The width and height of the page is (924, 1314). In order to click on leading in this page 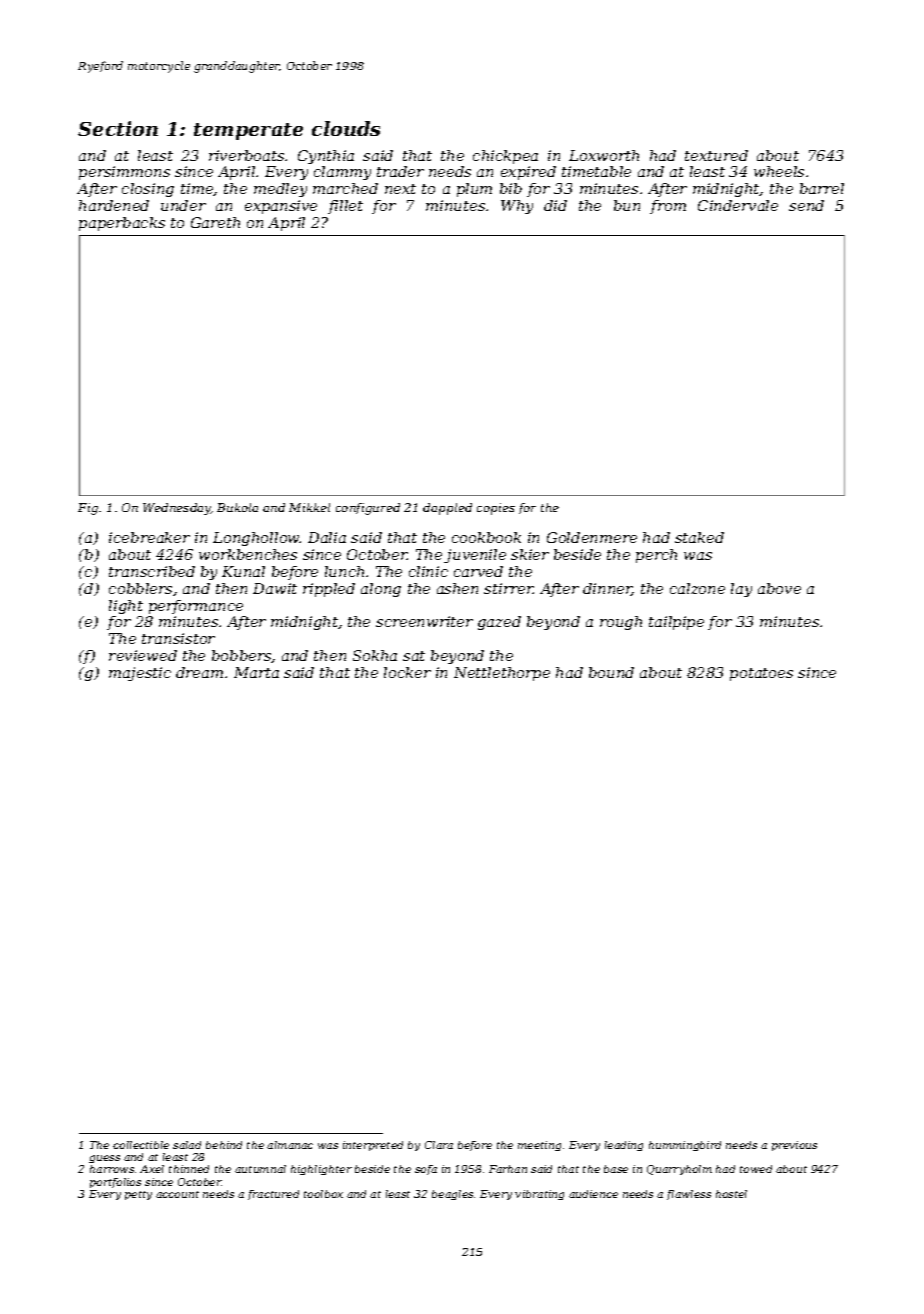, I will do `click(624, 1146)`.
